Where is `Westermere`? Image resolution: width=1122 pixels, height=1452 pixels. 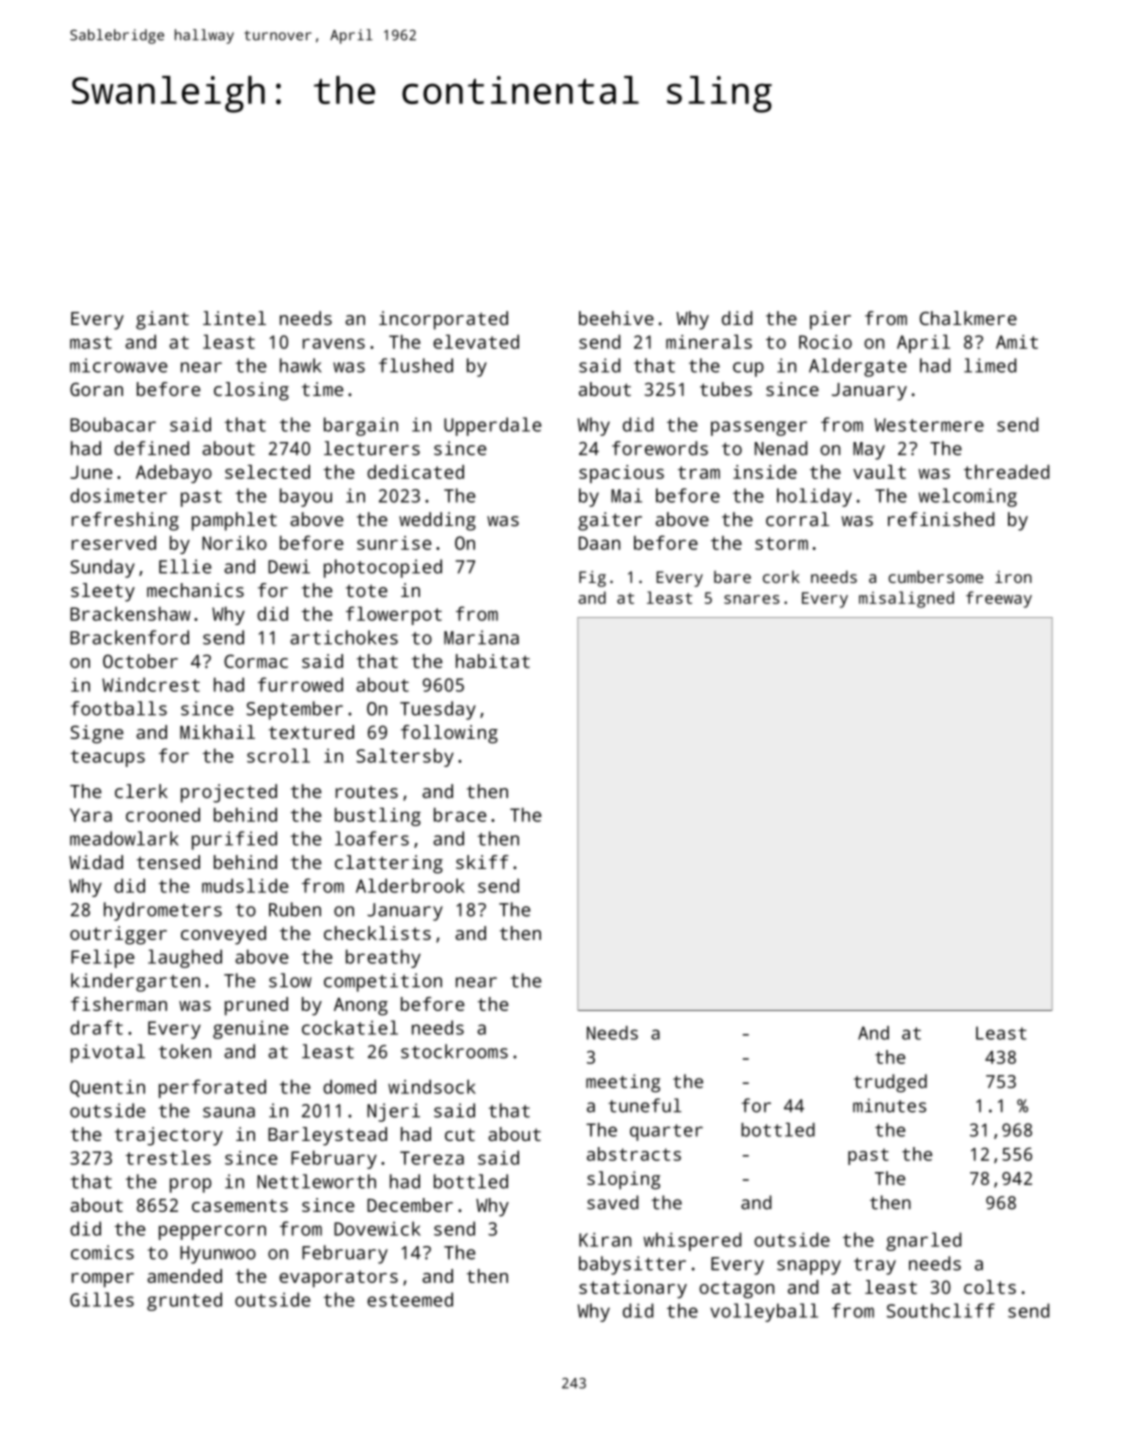 Westermere is located at coordinates (929, 425).
